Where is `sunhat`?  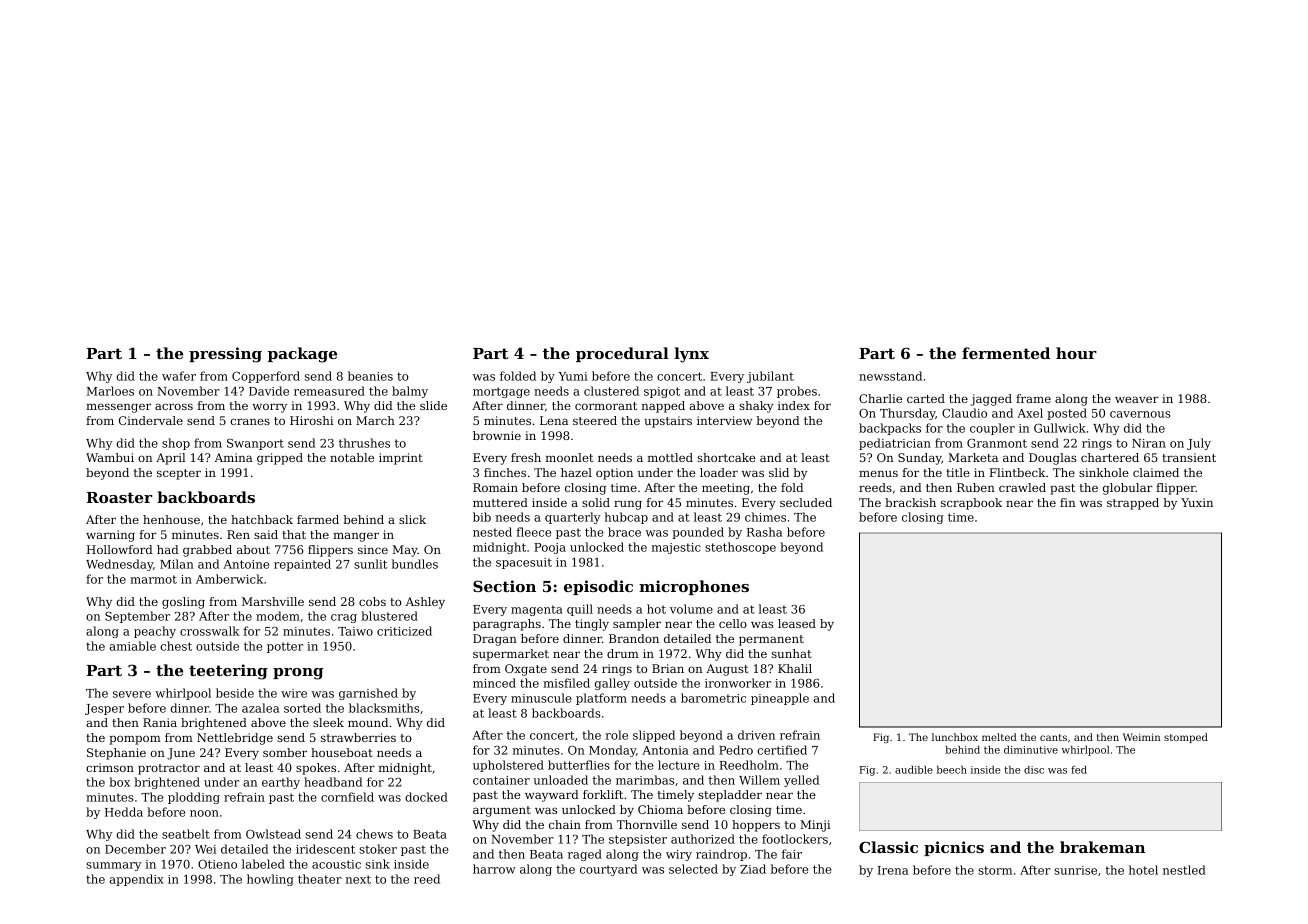
sunhat is located at coordinates (792, 653).
